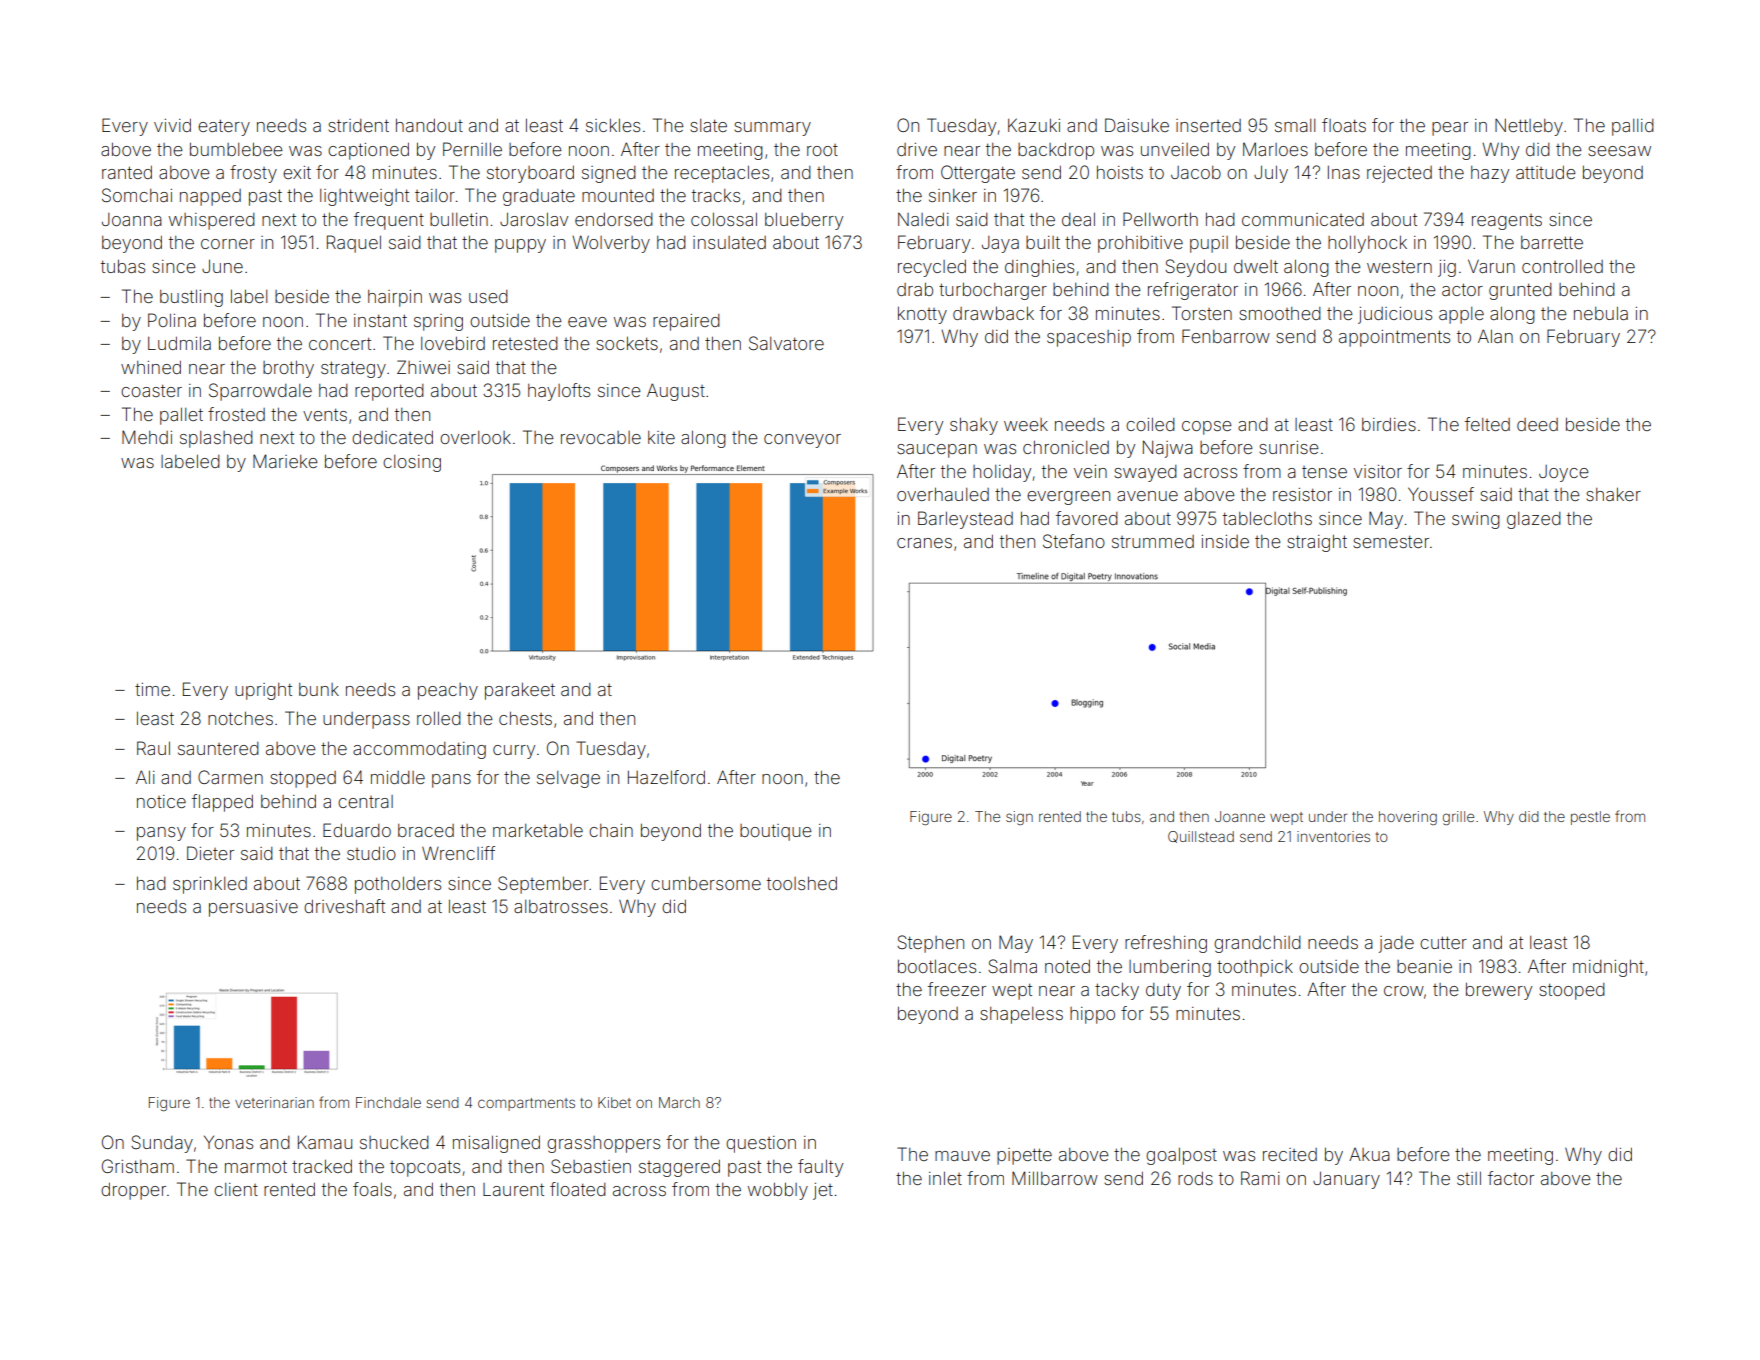 Image resolution: width=1760 pixels, height=1360 pixels. I want to click on conveyor, so click(802, 441).
